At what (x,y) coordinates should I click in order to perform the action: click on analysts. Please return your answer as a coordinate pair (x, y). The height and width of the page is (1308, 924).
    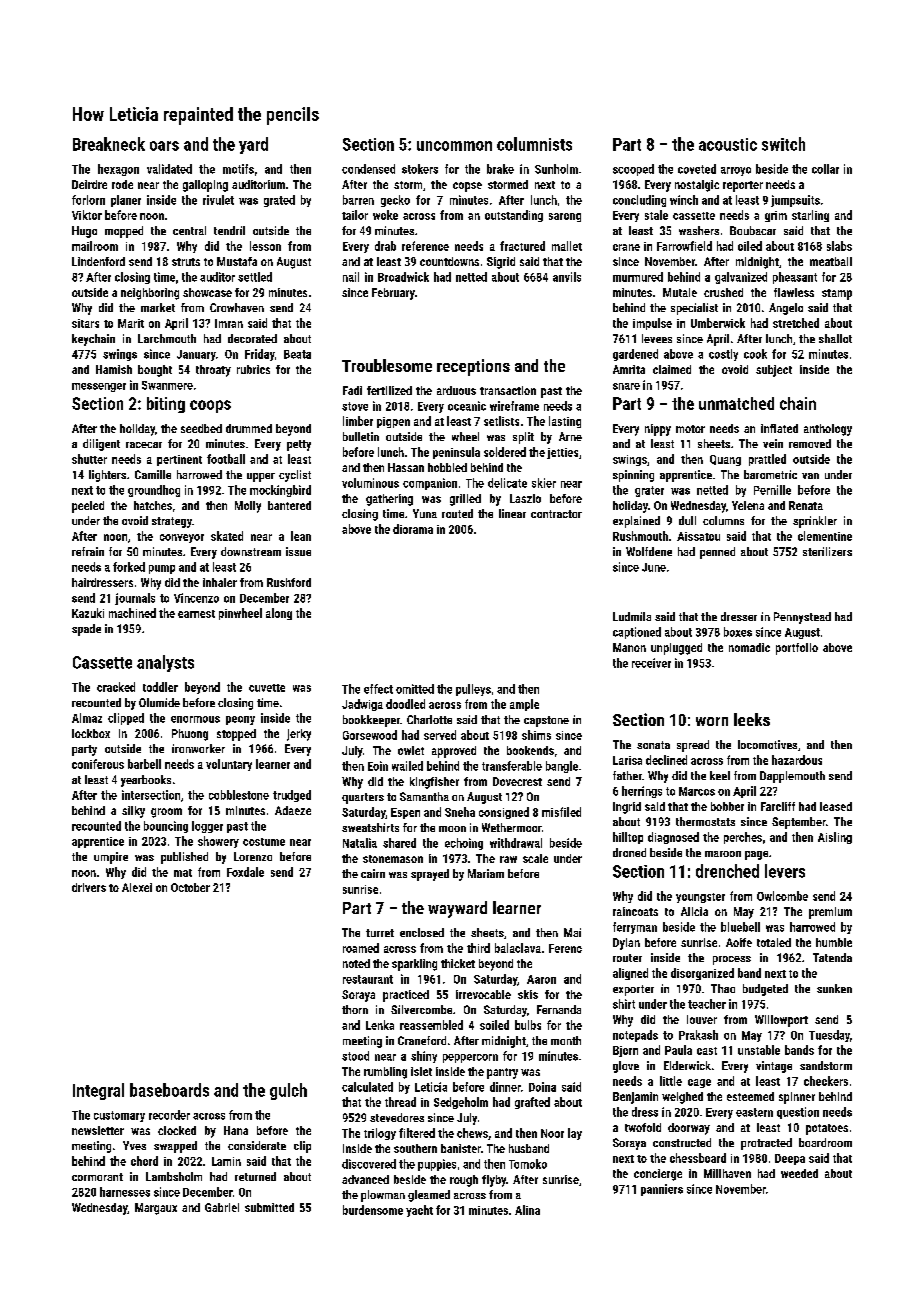
    Looking at the image, I should click on (165, 663).
